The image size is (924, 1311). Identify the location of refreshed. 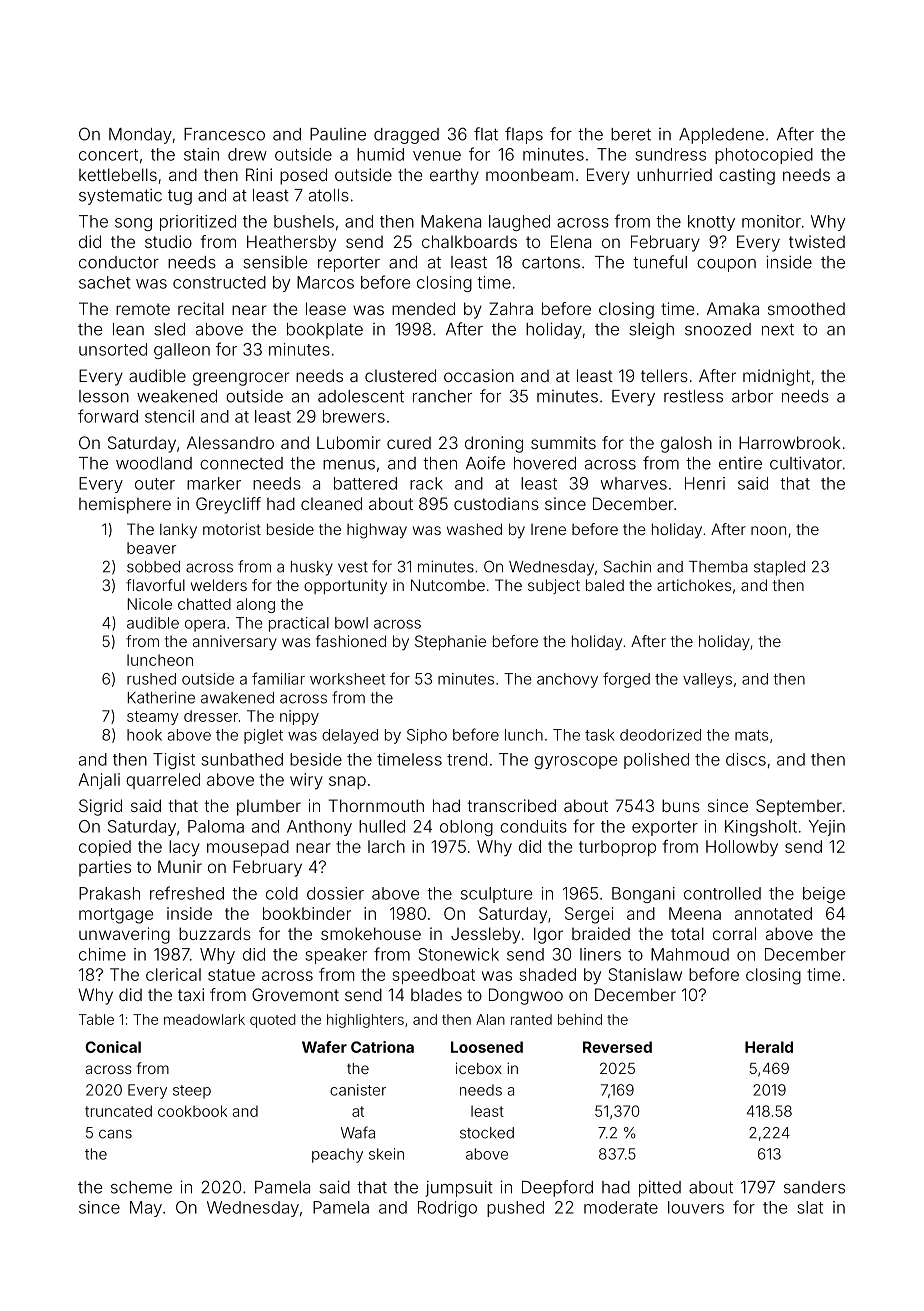
(187, 893).
